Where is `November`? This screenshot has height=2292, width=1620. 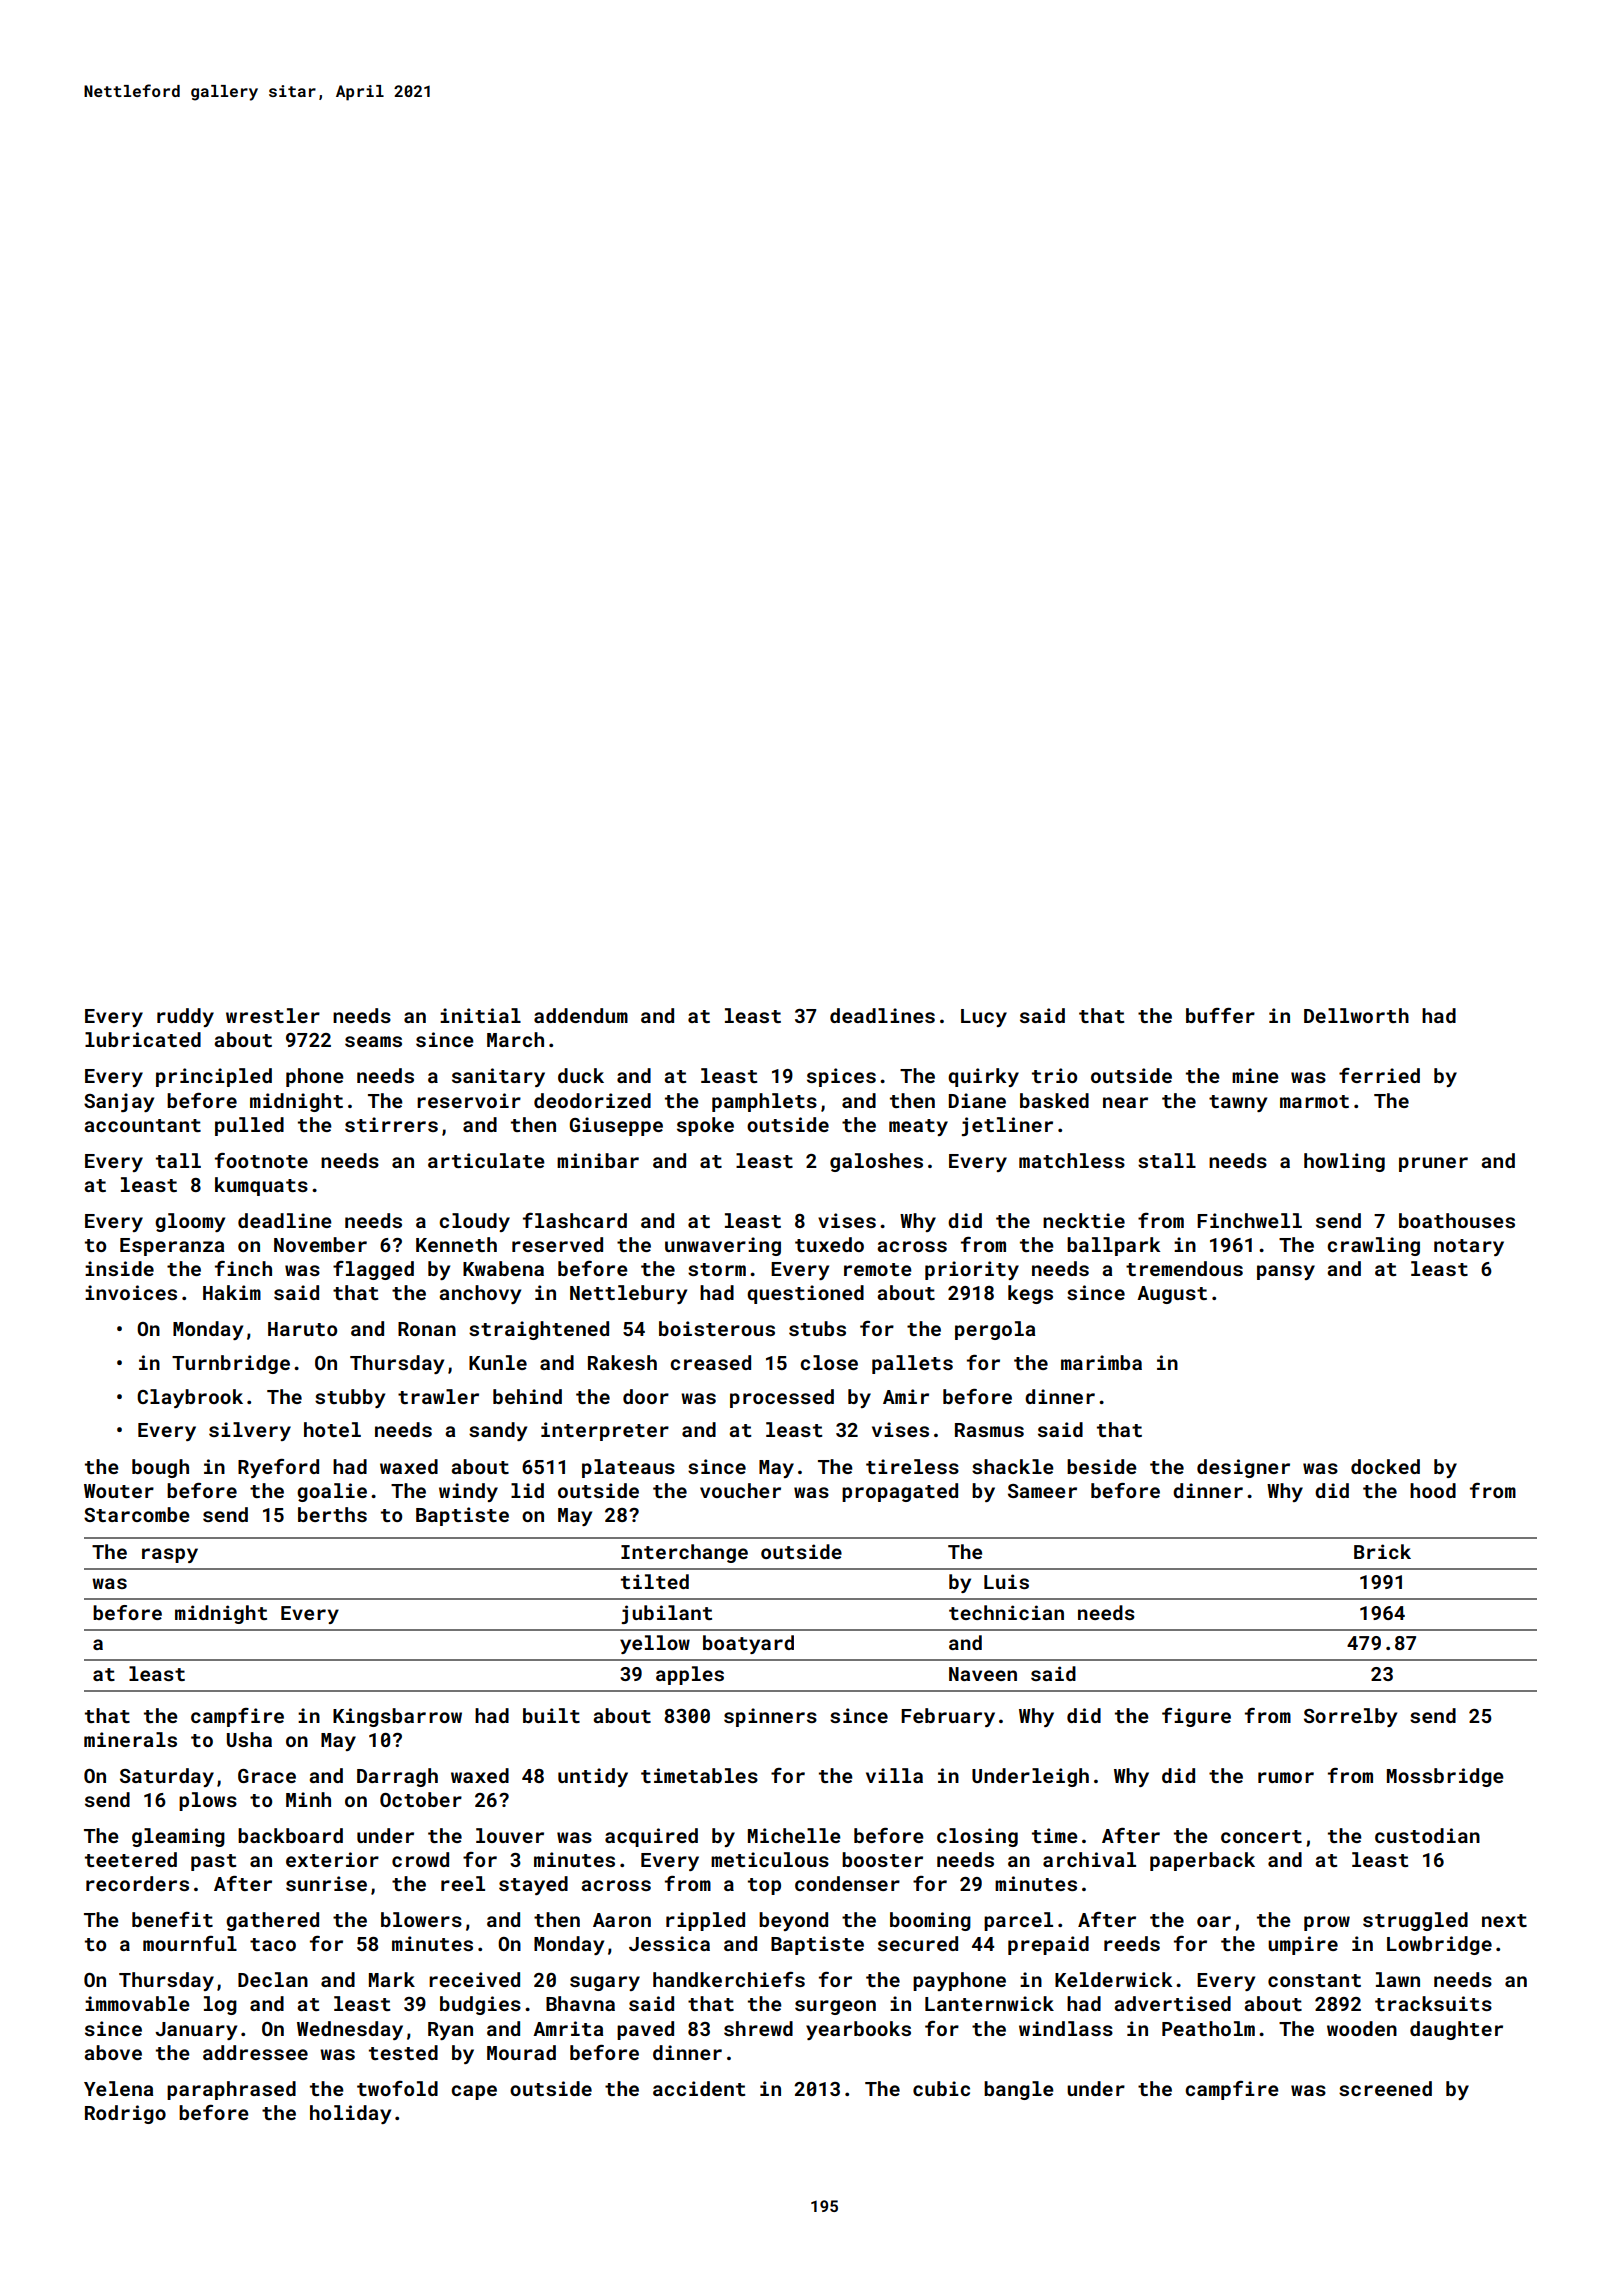
November is located at coordinates (320, 1244).
